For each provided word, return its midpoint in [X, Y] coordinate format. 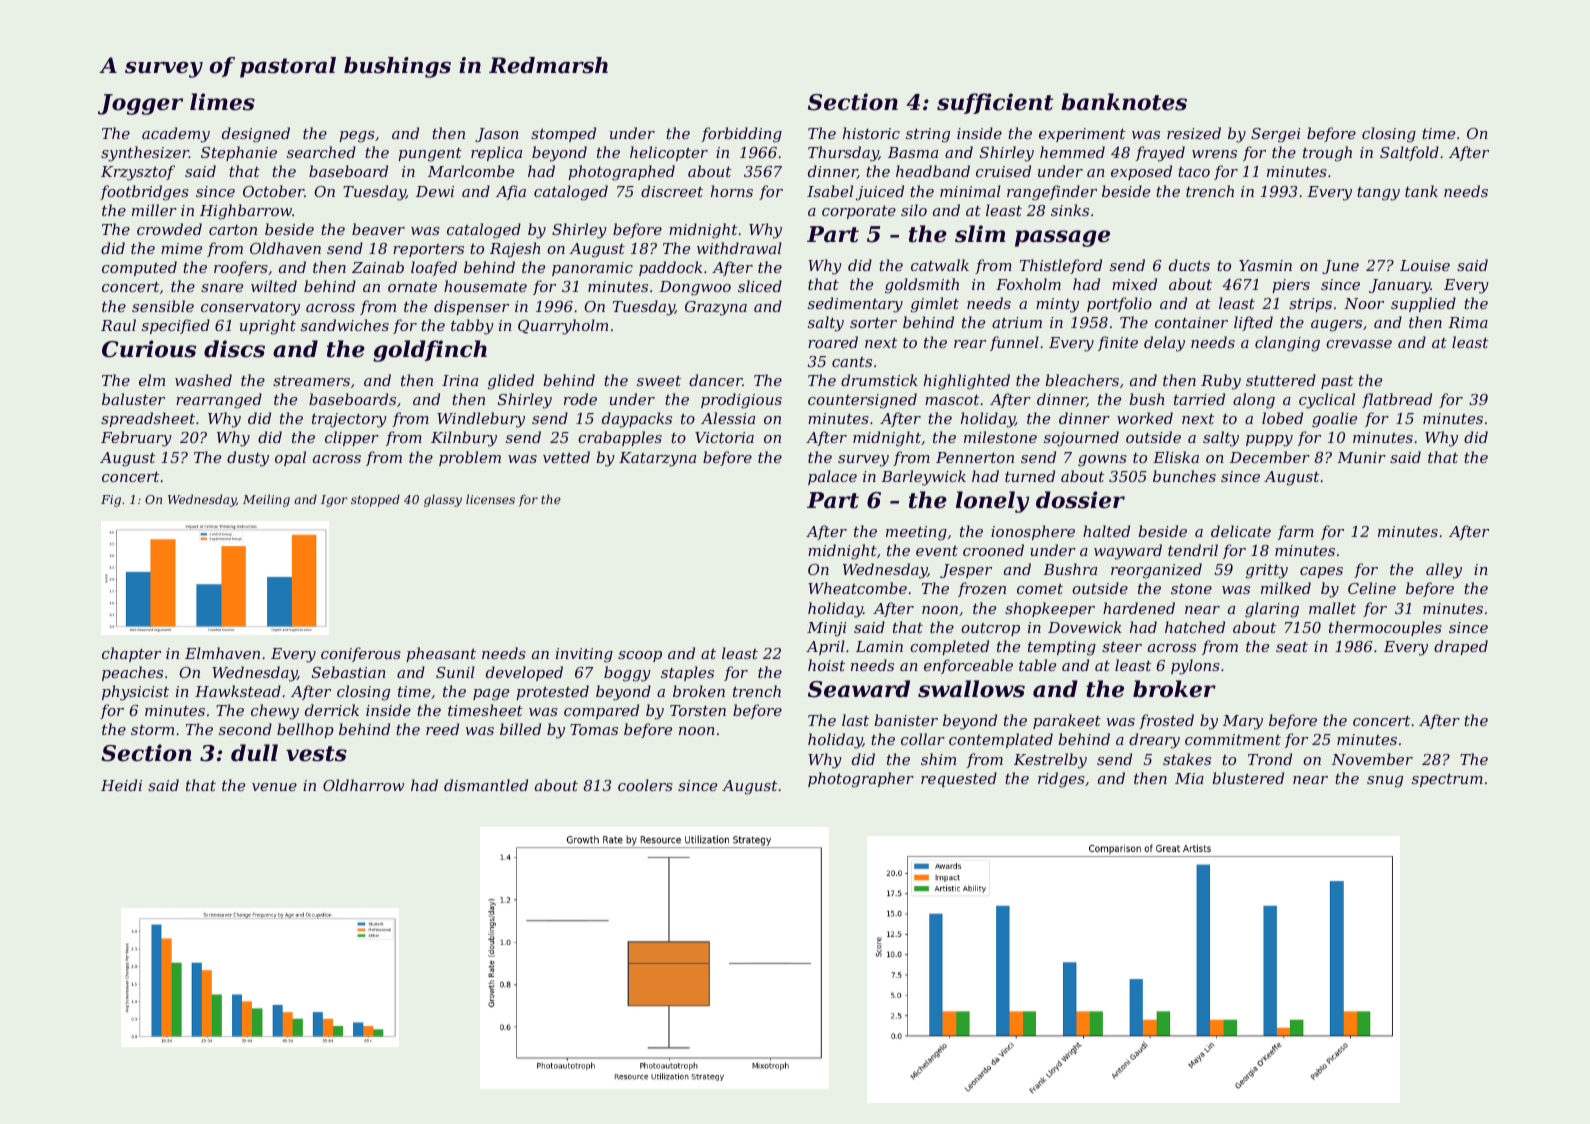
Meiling [266, 500]
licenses [490, 499]
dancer [716, 380]
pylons [1195, 667]
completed [949, 647]
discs [234, 349]
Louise [1425, 265]
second [245, 729]
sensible [163, 306]
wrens [1214, 154]
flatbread [1397, 400]
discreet [672, 191]
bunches [1184, 476]
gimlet [935, 305]
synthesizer [145, 154]
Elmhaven [222, 653]
